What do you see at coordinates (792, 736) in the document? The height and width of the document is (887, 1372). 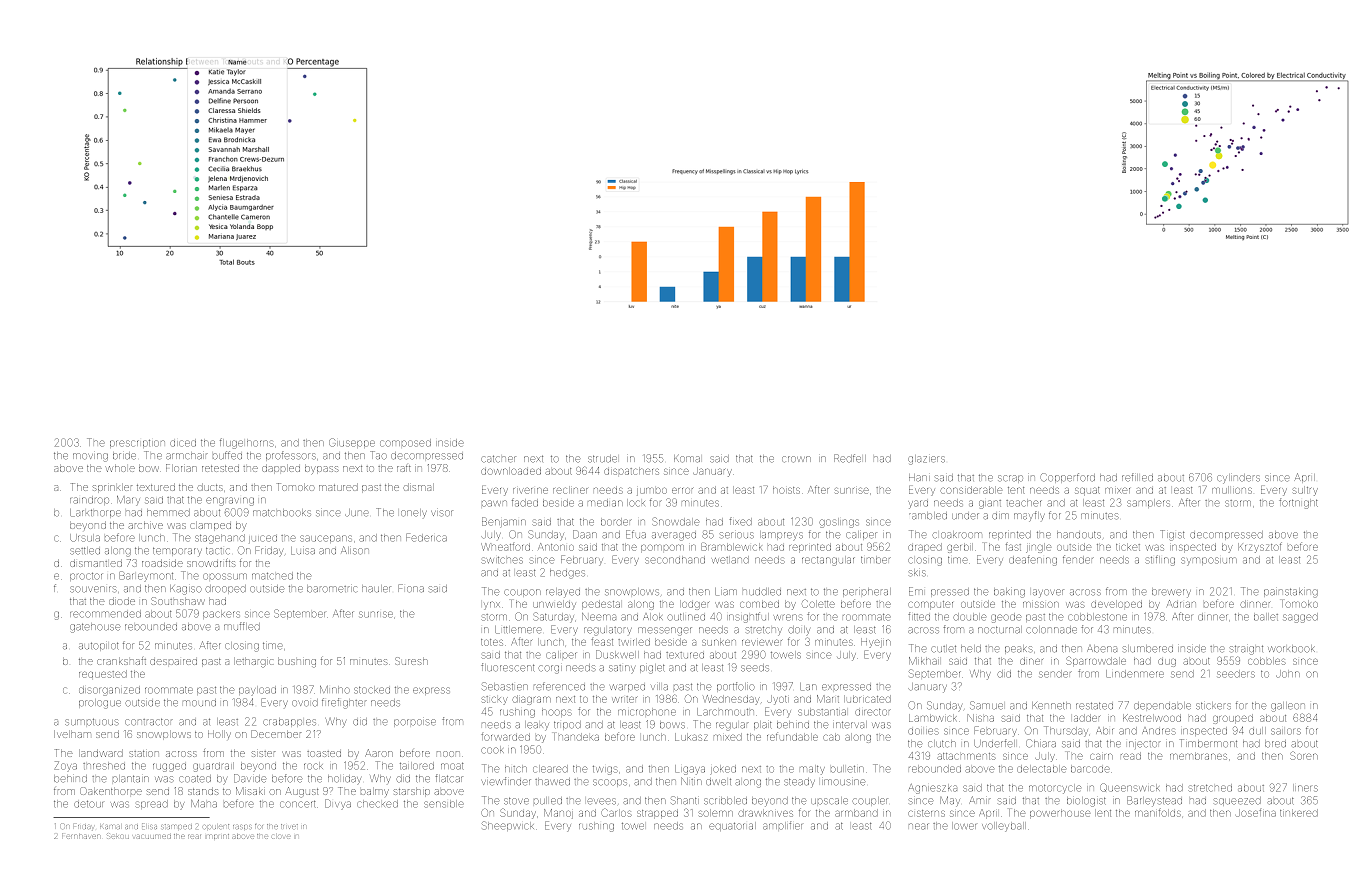 I see `refundable` at bounding box center [792, 736].
